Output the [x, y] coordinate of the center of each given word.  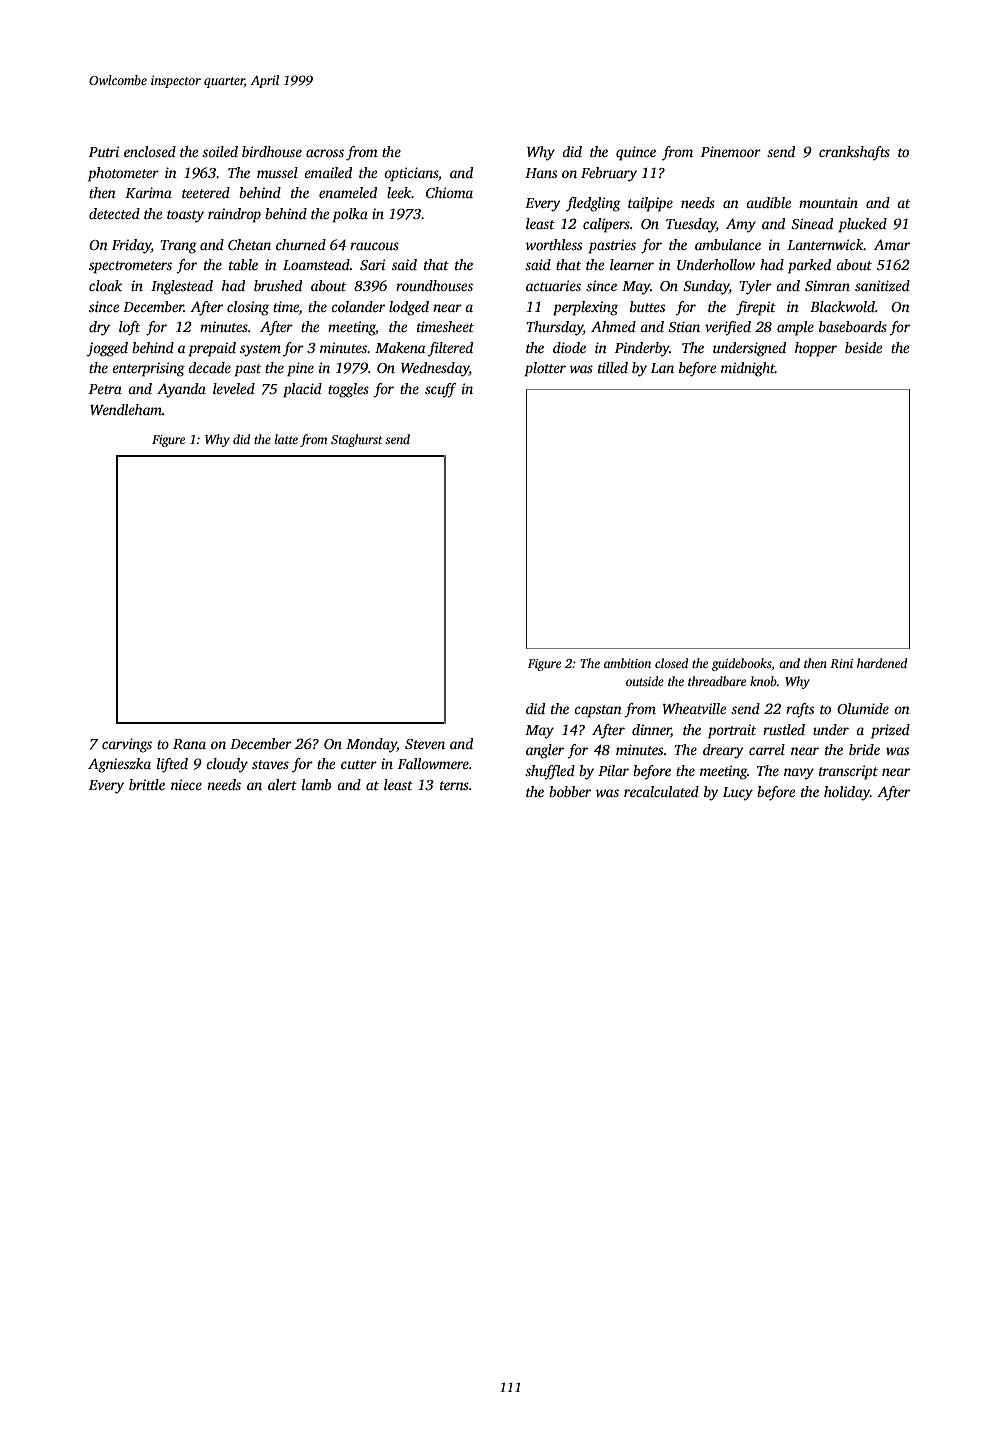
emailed [328, 172]
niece [186, 784]
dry [99, 328]
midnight [748, 369]
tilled [613, 367]
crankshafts [854, 153]
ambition [627, 663]
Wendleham [126, 409]
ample [795, 328]
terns [454, 785]
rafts [800, 710]
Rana [189, 744]
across [325, 153]
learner [632, 264]
